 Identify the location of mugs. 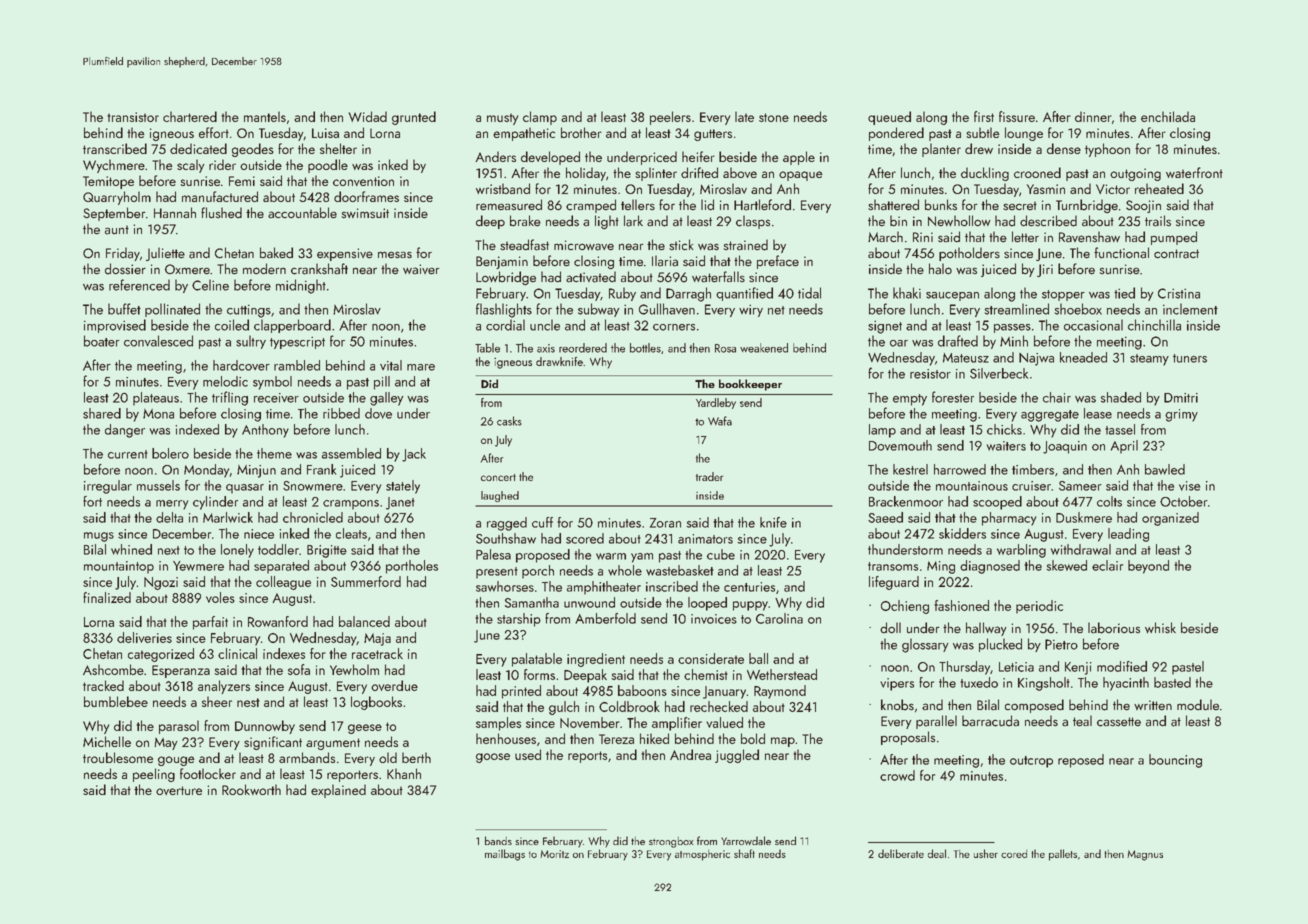
(99, 537).
